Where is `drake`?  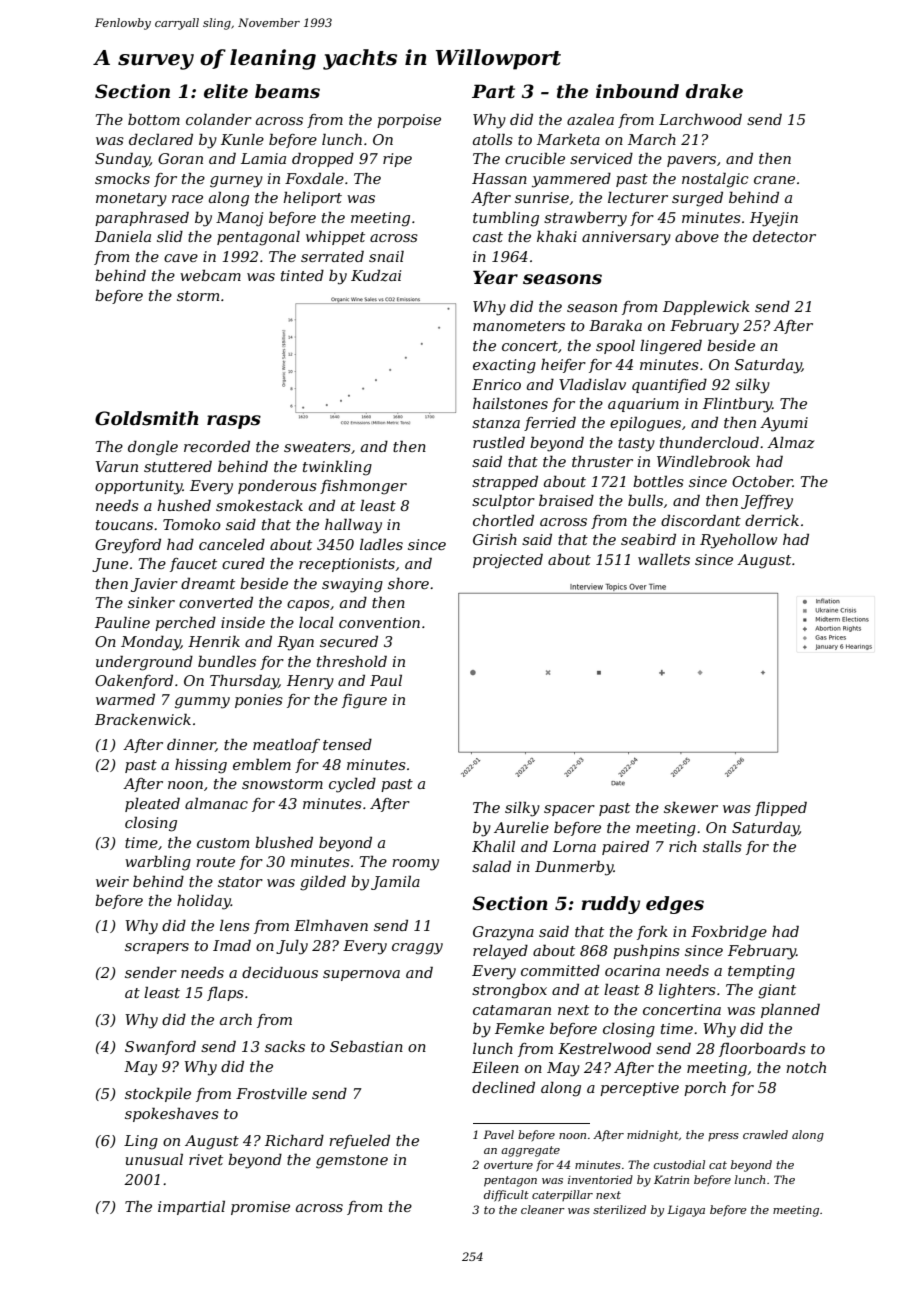 drake is located at coordinates (714, 91).
